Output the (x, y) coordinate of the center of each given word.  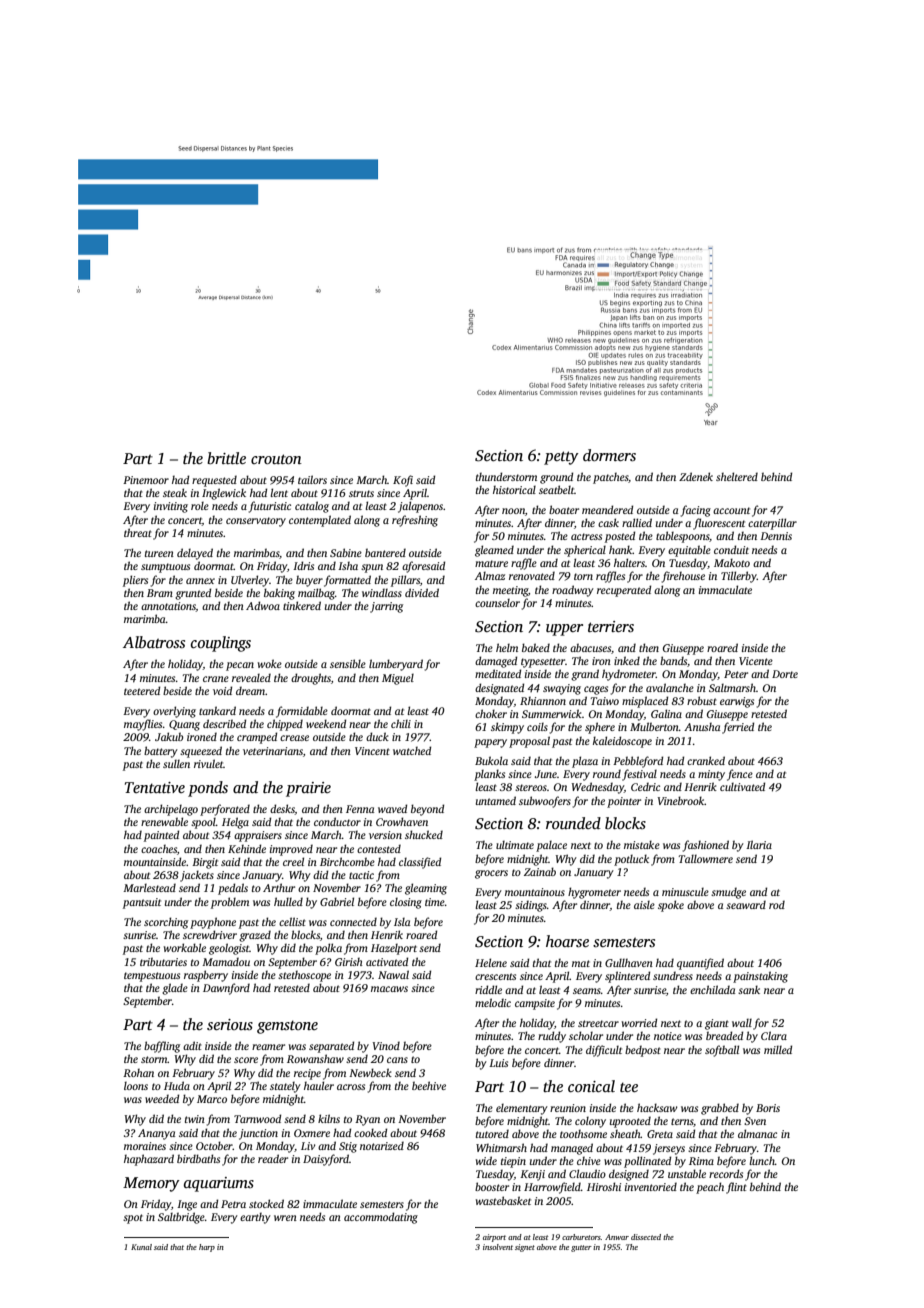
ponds (208, 789)
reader (273, 1158)
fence (740, 775)
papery (490, 743)
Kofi (403, 481)
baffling (162, 1047)
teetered (142, 690)
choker (491, 713)
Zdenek (696, 476)
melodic (493, 1002)
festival (639, 775)
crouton (276, 459)
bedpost (643, 1051)
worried (639, 1022)
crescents (495, 976)
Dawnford (226, 989)
